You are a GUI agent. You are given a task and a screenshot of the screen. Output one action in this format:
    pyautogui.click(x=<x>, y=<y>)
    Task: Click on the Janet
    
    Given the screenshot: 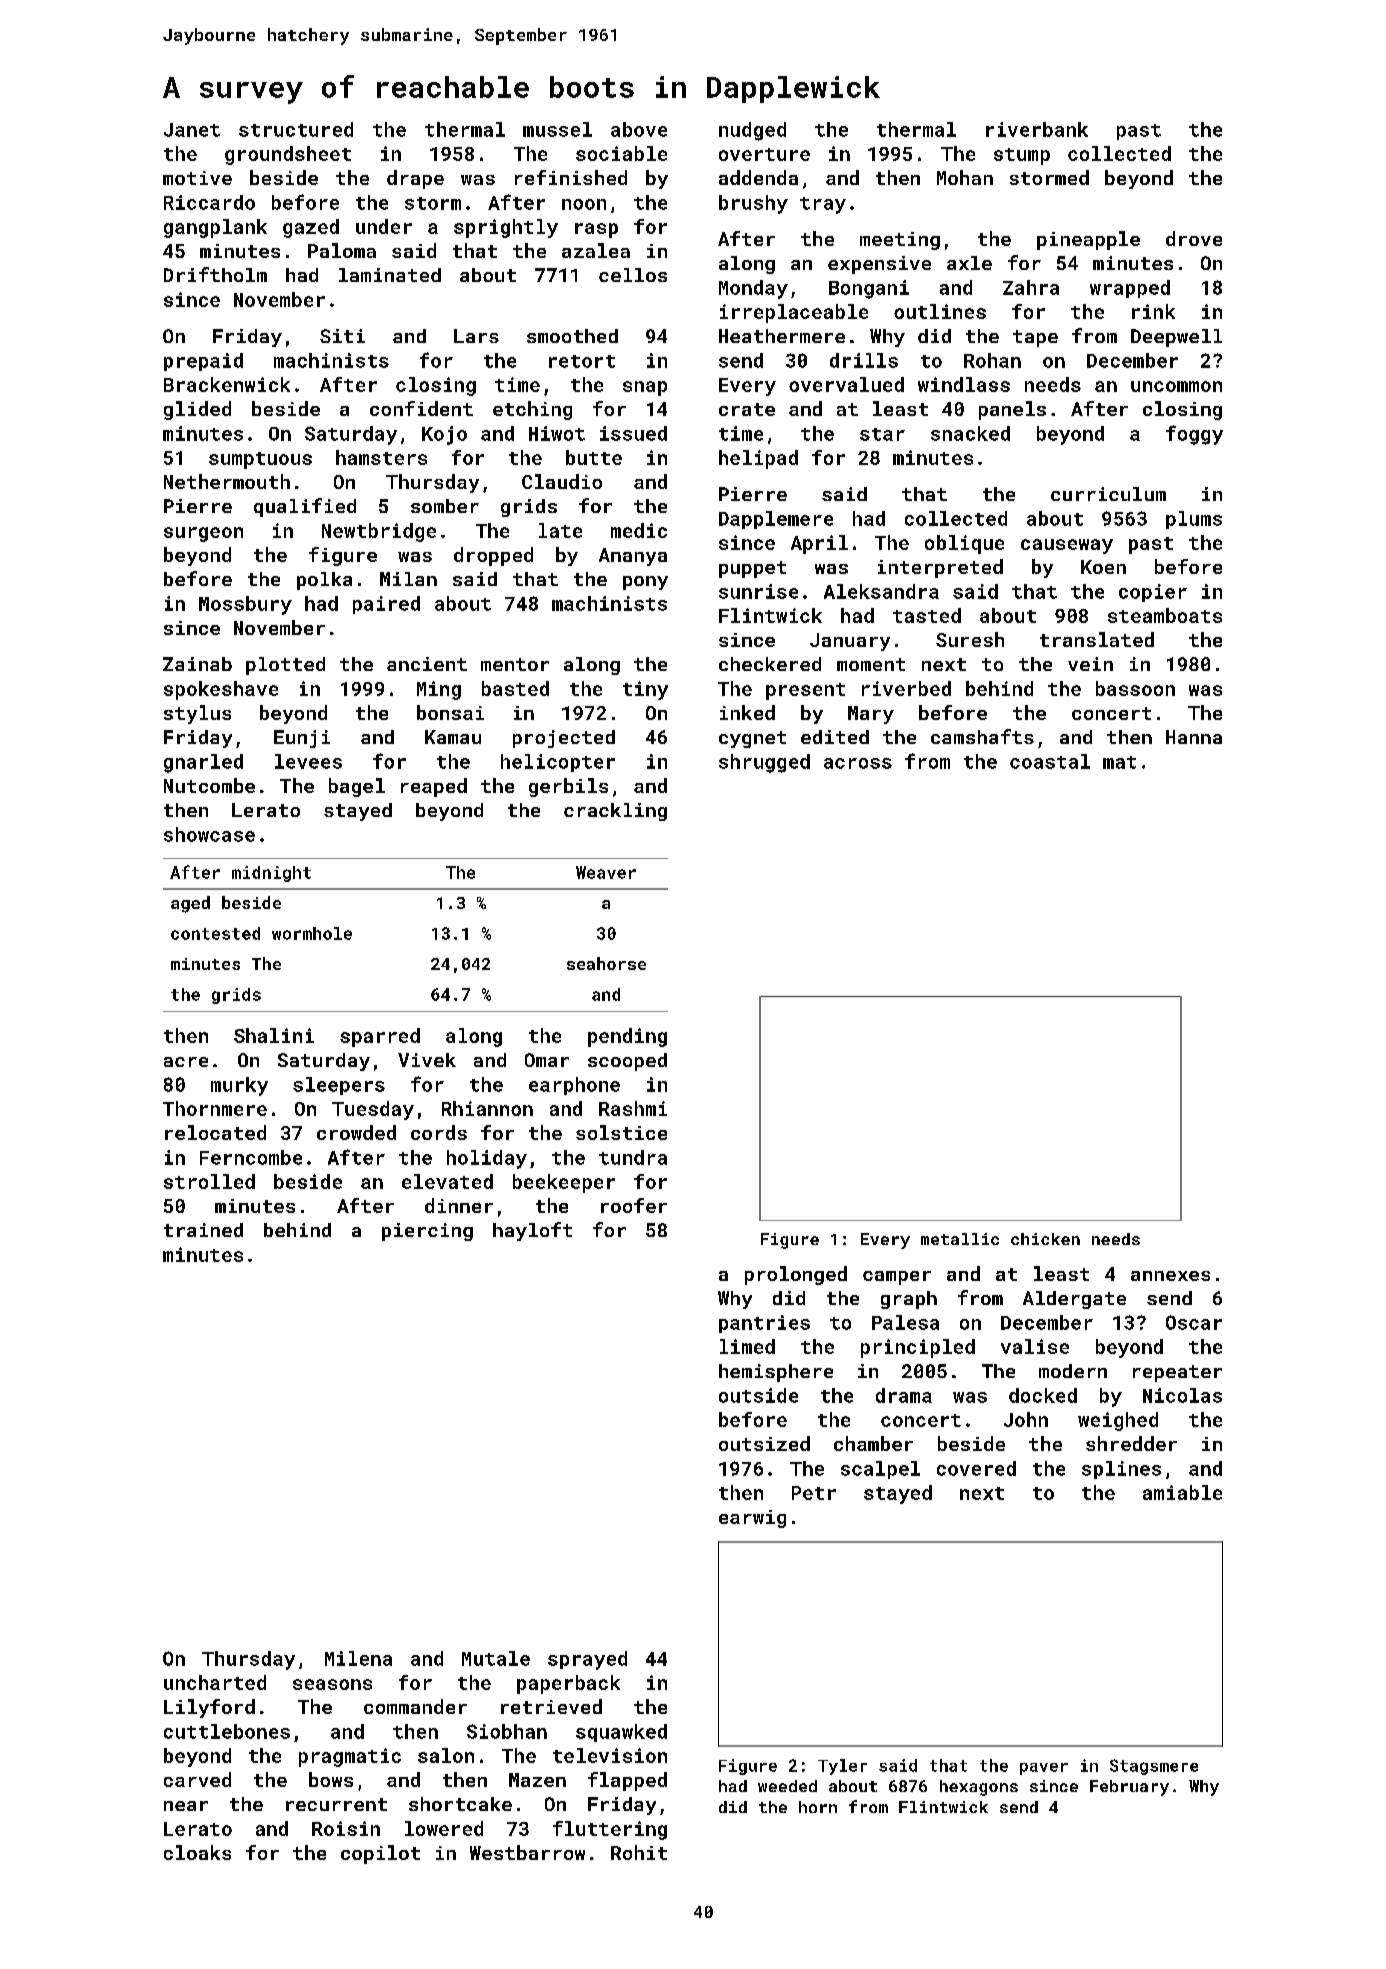 What is the action you would take?
    pyautogui.click(x=192, y=130)
